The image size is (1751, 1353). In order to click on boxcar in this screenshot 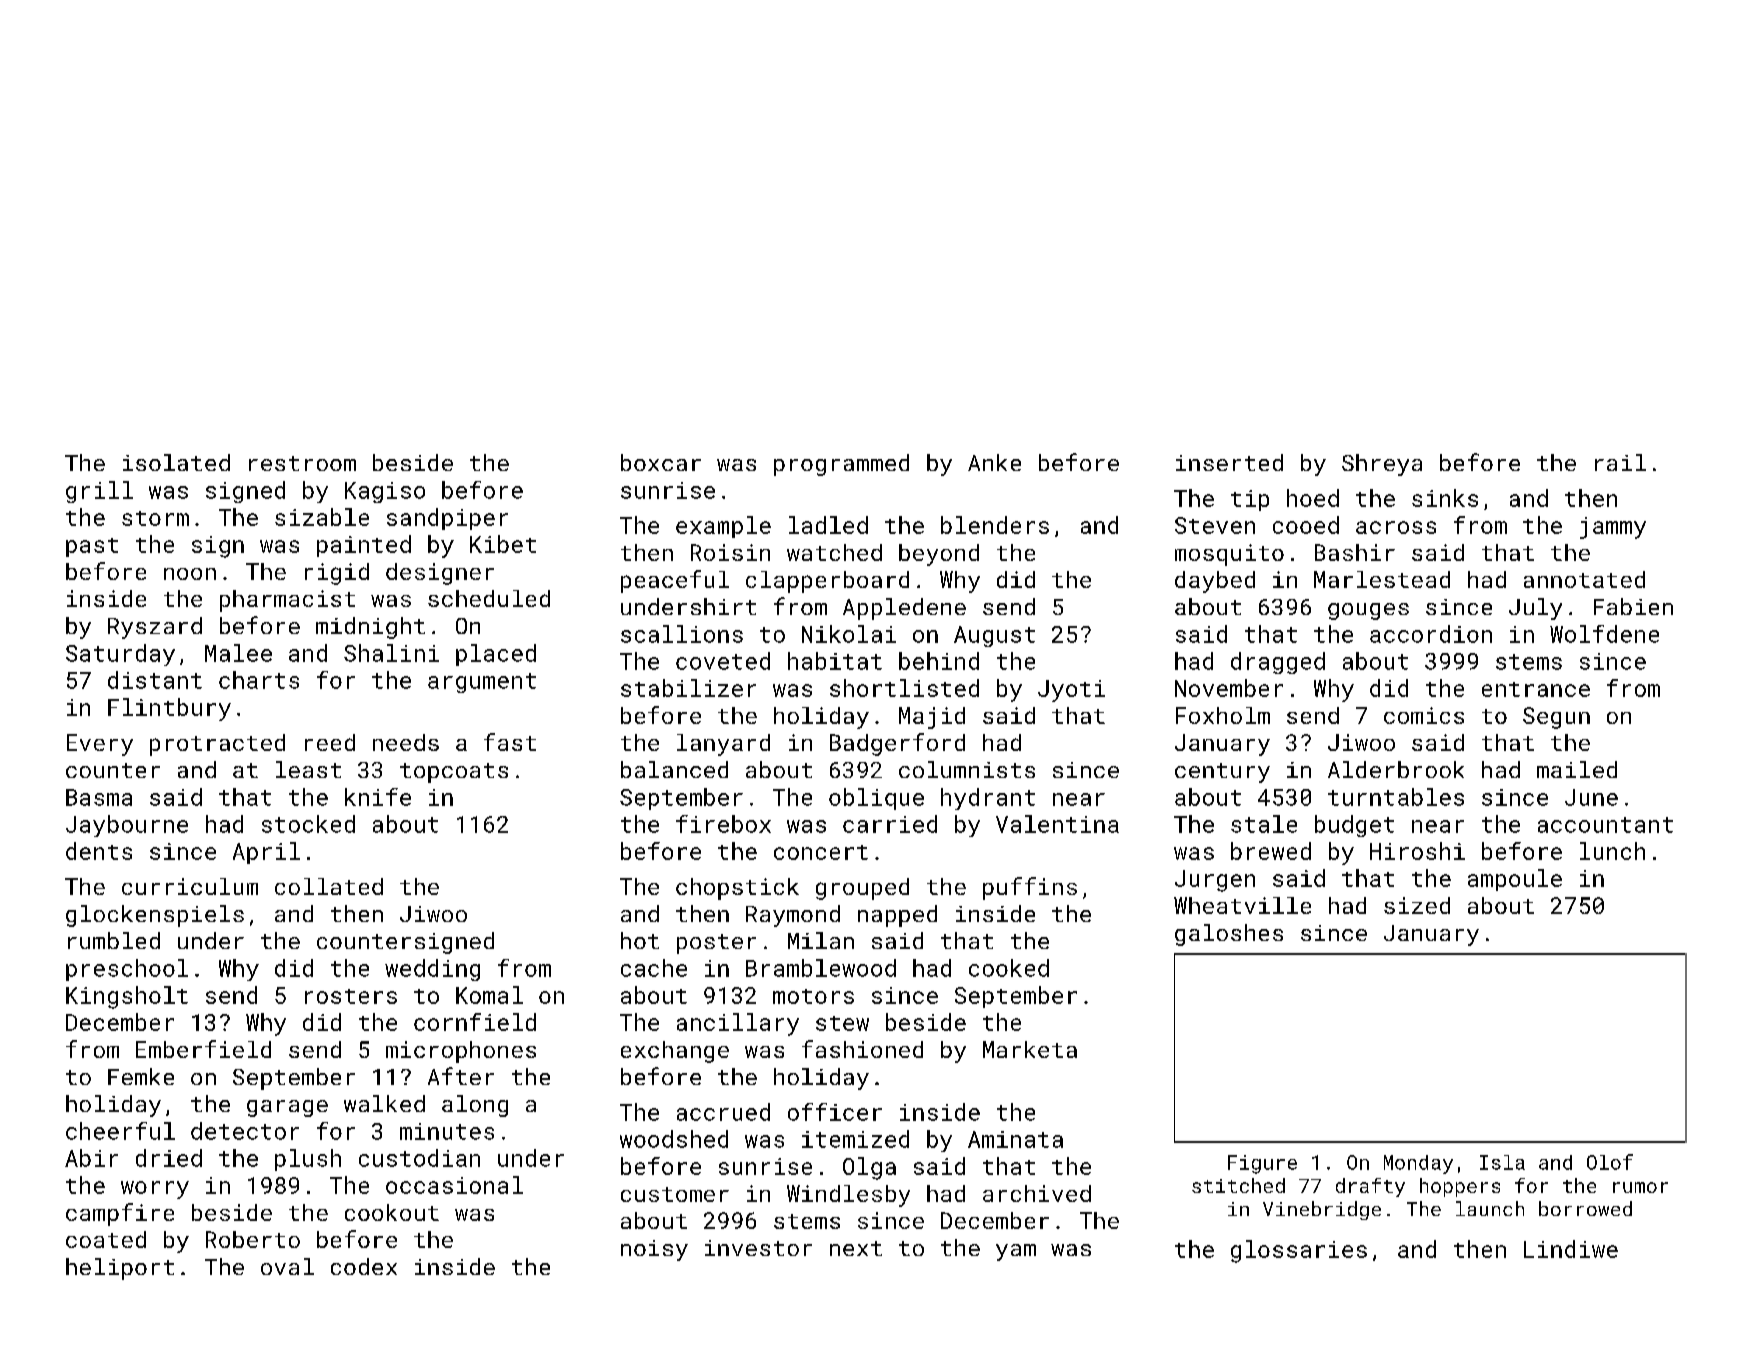, I will do `click(661, 462)`.
